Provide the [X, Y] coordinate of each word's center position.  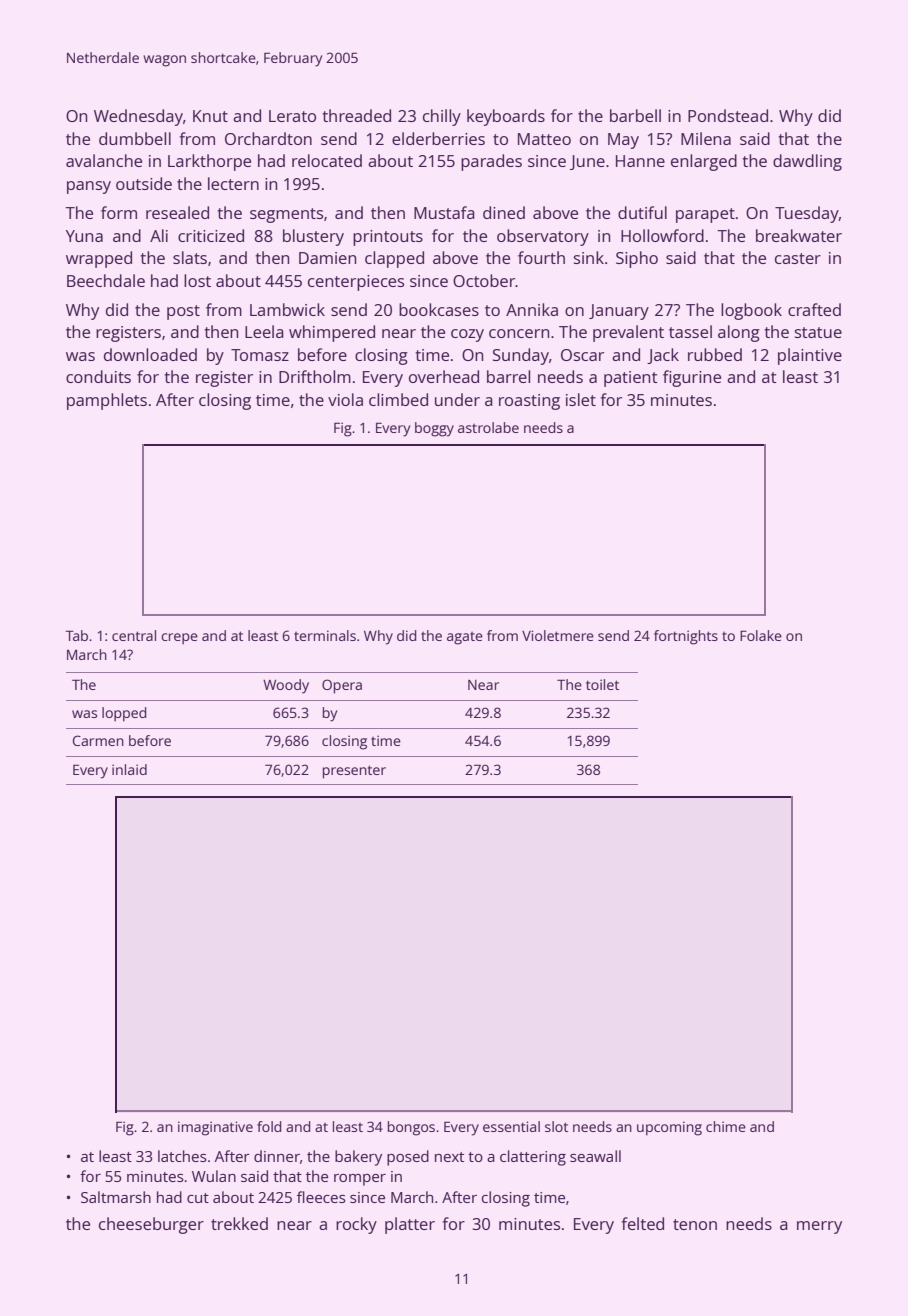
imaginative [215, 1128]
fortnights [686, 637]
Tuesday [807, 214]
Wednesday [138, 117]
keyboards [506, 117]
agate [465, 638]
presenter [354, 772]
